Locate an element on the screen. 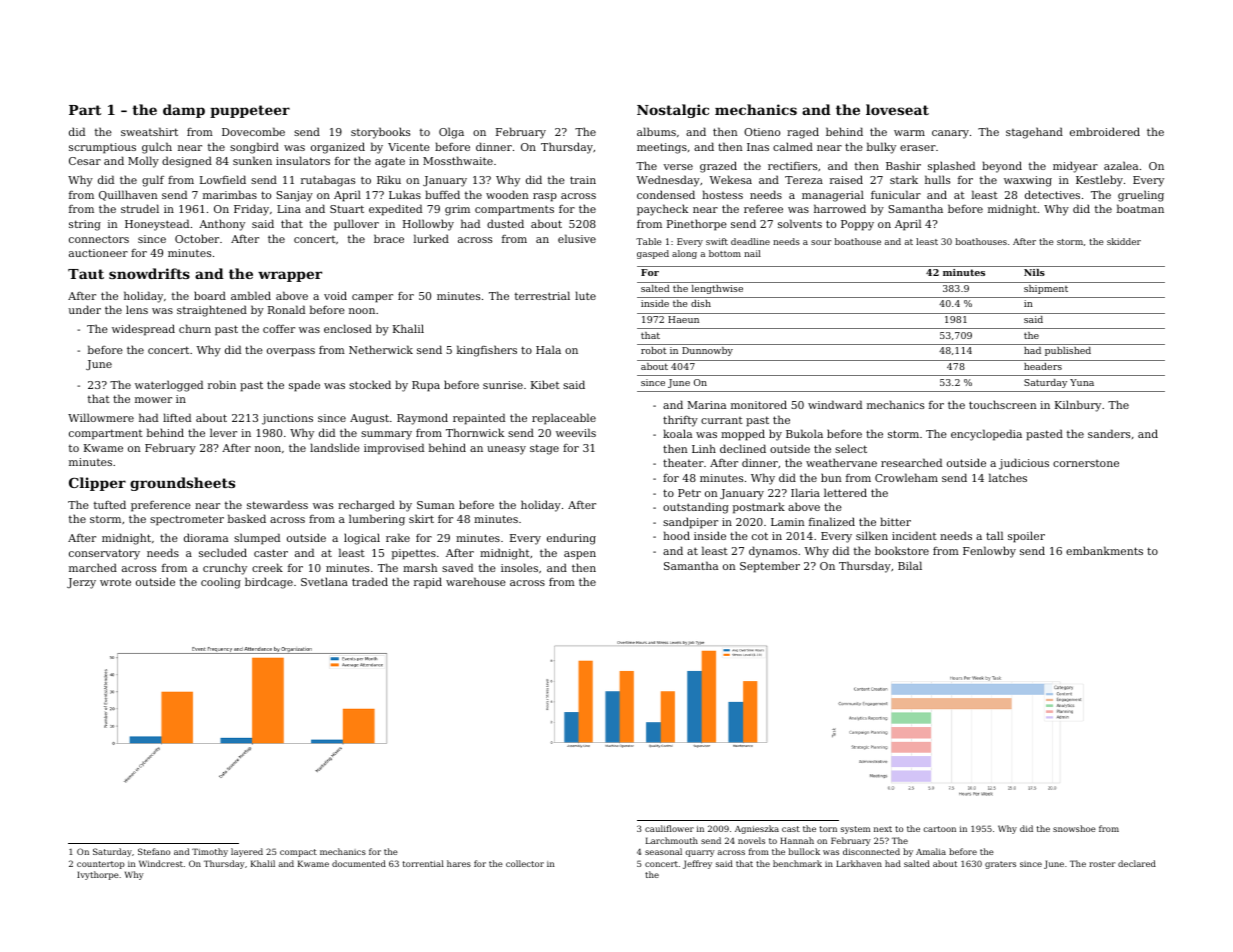  koala is located at coordinates (677, 433).
